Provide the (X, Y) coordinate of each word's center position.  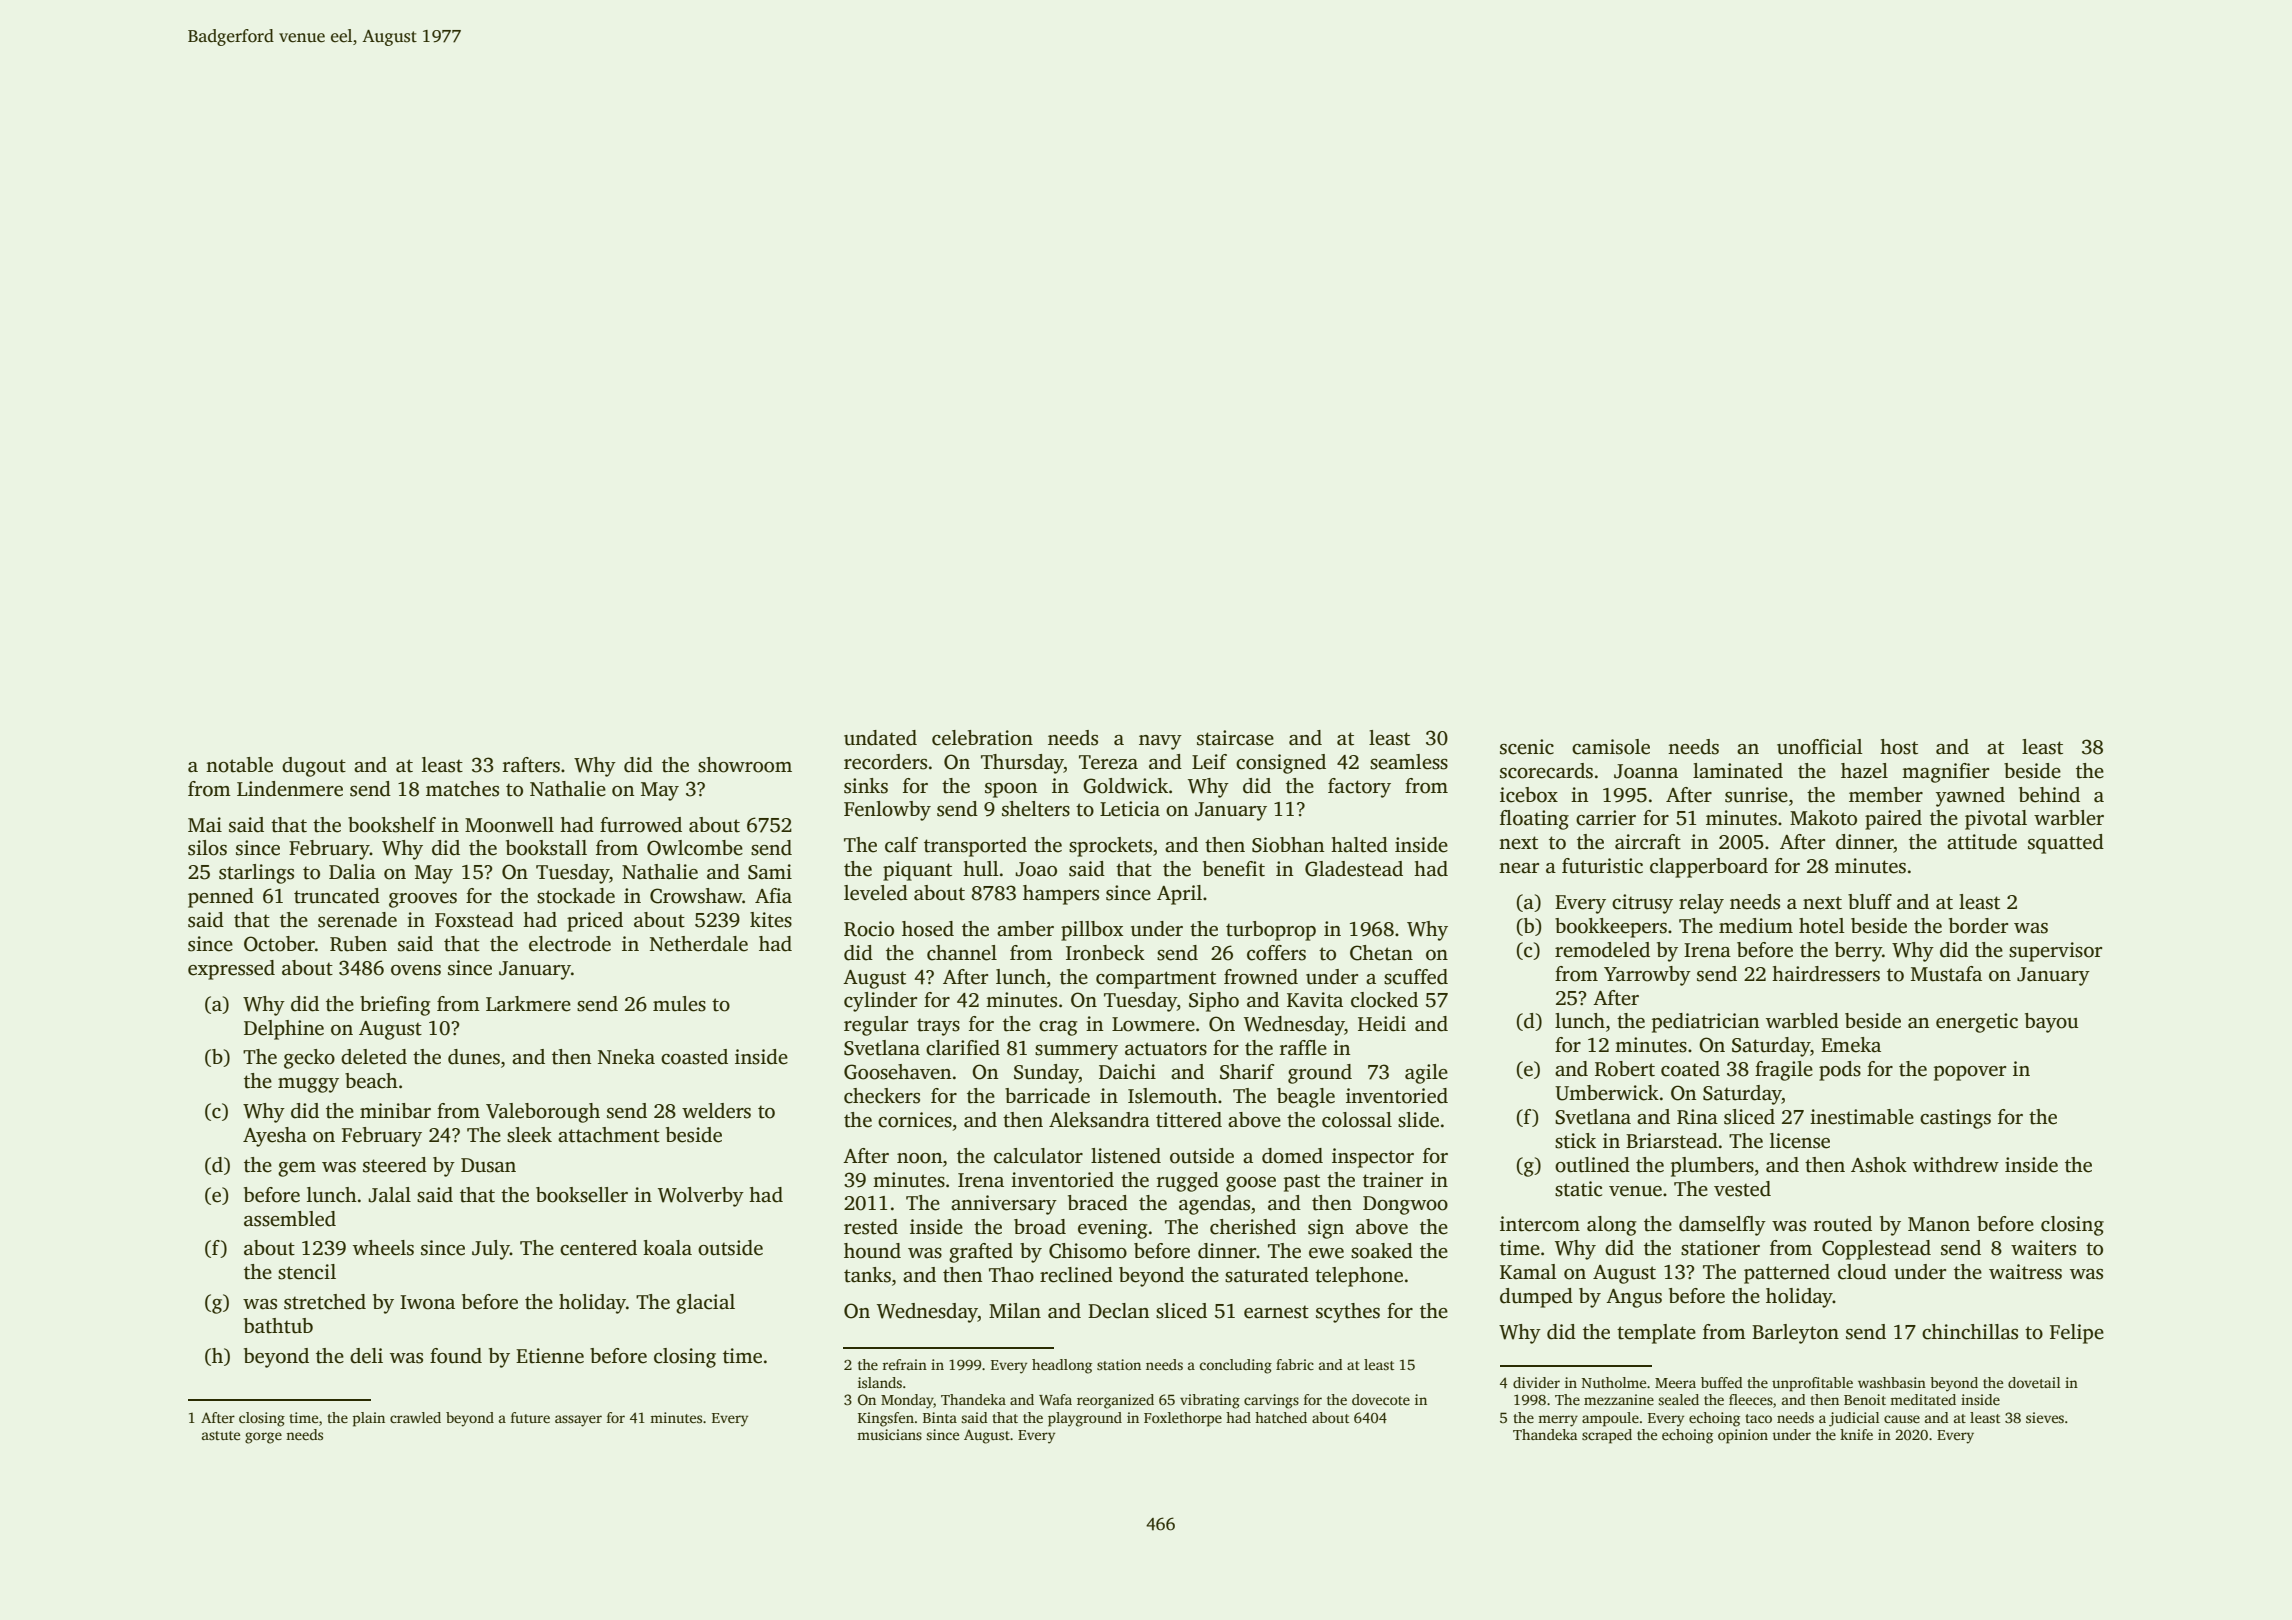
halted (1359, 845)
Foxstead (474, 920)
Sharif (1247, 1072)
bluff (1870, 902)
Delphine (284, 1030)
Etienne (550, 1356)
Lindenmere (290, 789)
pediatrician (1706, 1023)
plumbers (1712, 1167)
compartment (1156, 980)
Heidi (1382, 1024)
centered (598, 1248)
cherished (1253, 1227)
